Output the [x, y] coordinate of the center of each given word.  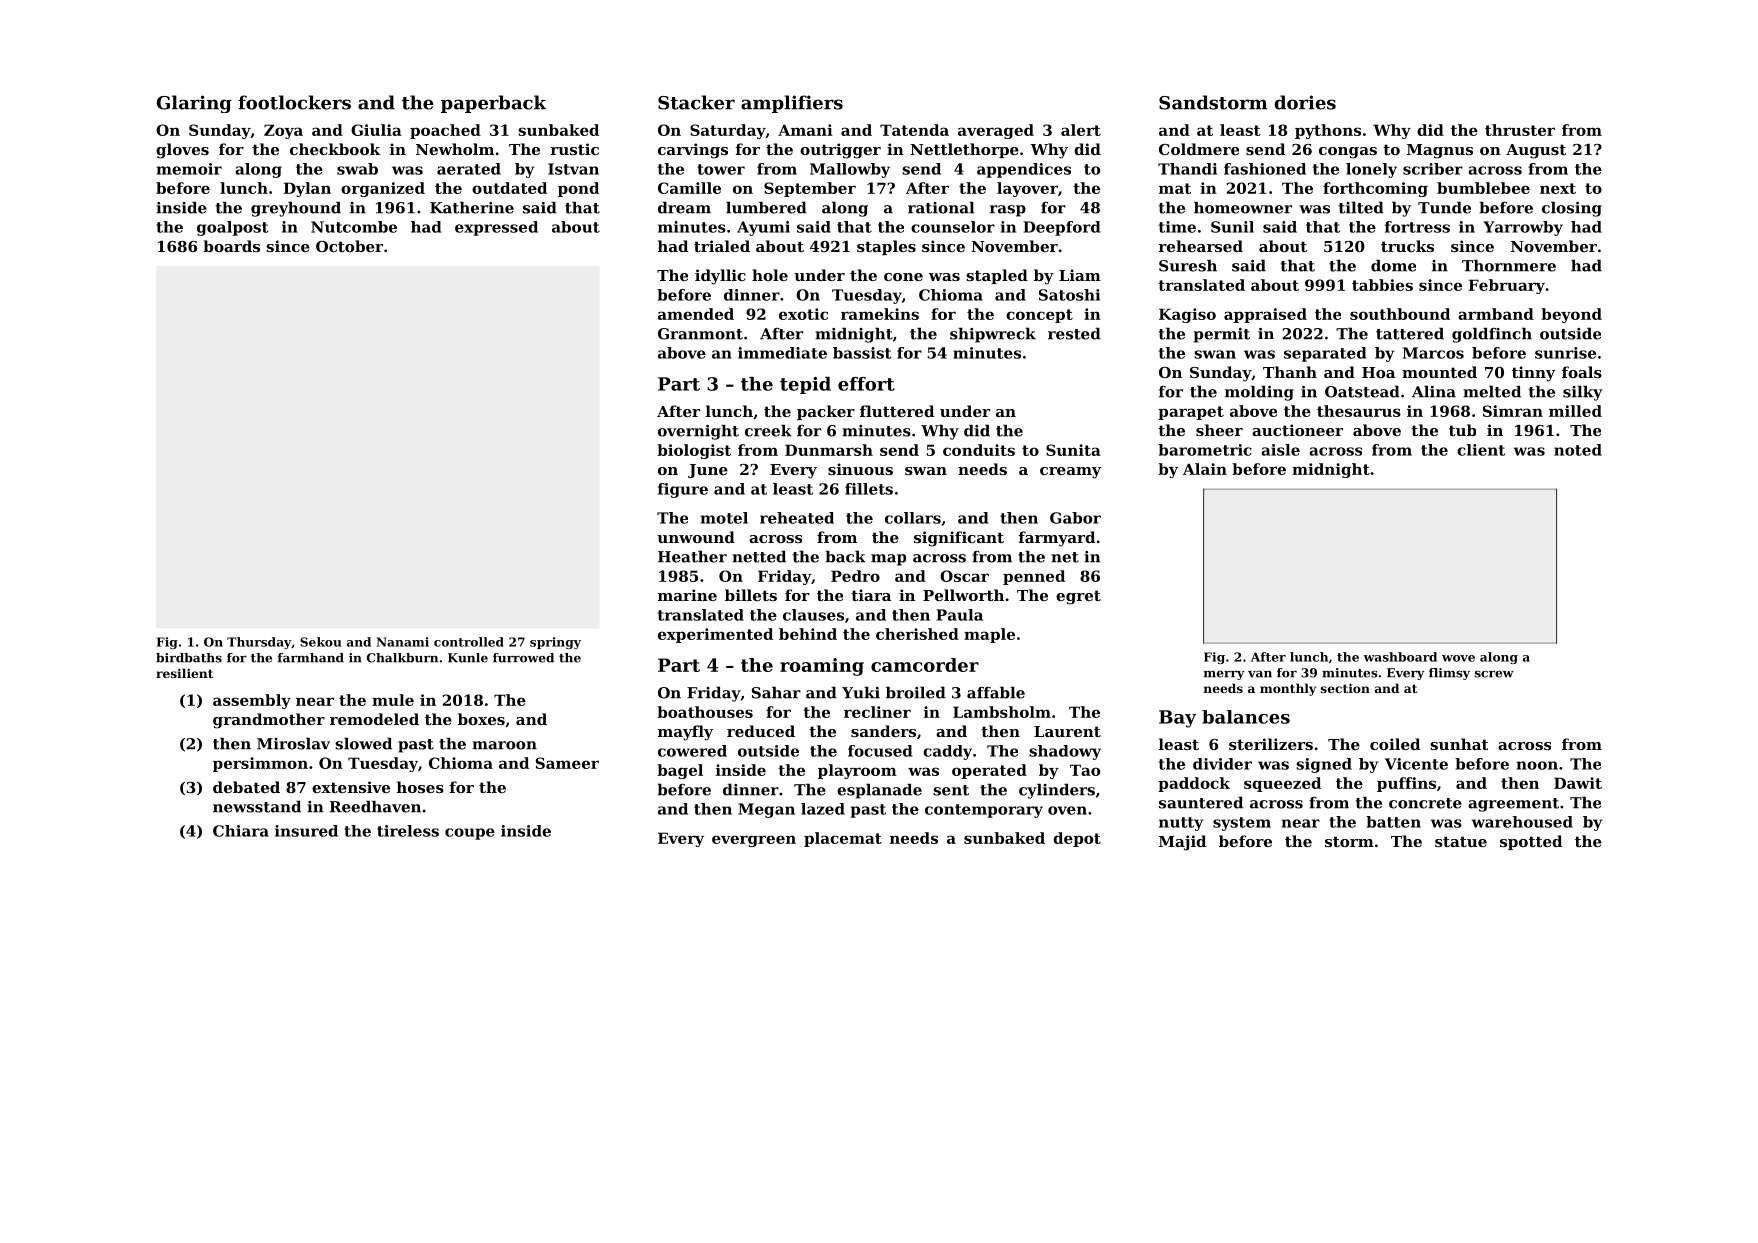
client [1481, 450]
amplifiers [792, 104]
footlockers [294, 102]
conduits [979, 450]
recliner [877, 712]
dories [1305, 102]
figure [683, 490]
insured [306, 831]
